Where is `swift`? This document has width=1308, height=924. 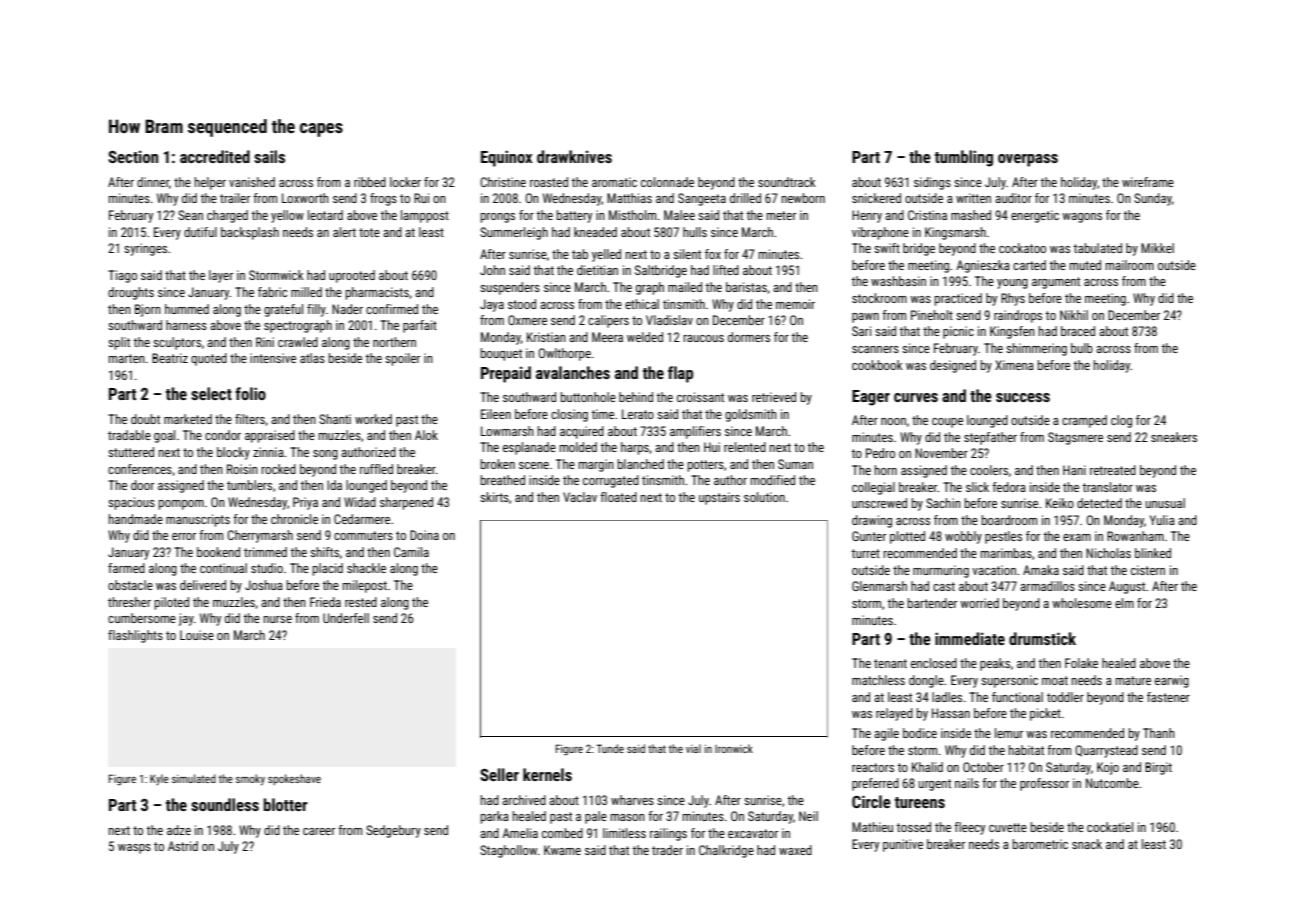
swift is located at coordinates (887, 248).
